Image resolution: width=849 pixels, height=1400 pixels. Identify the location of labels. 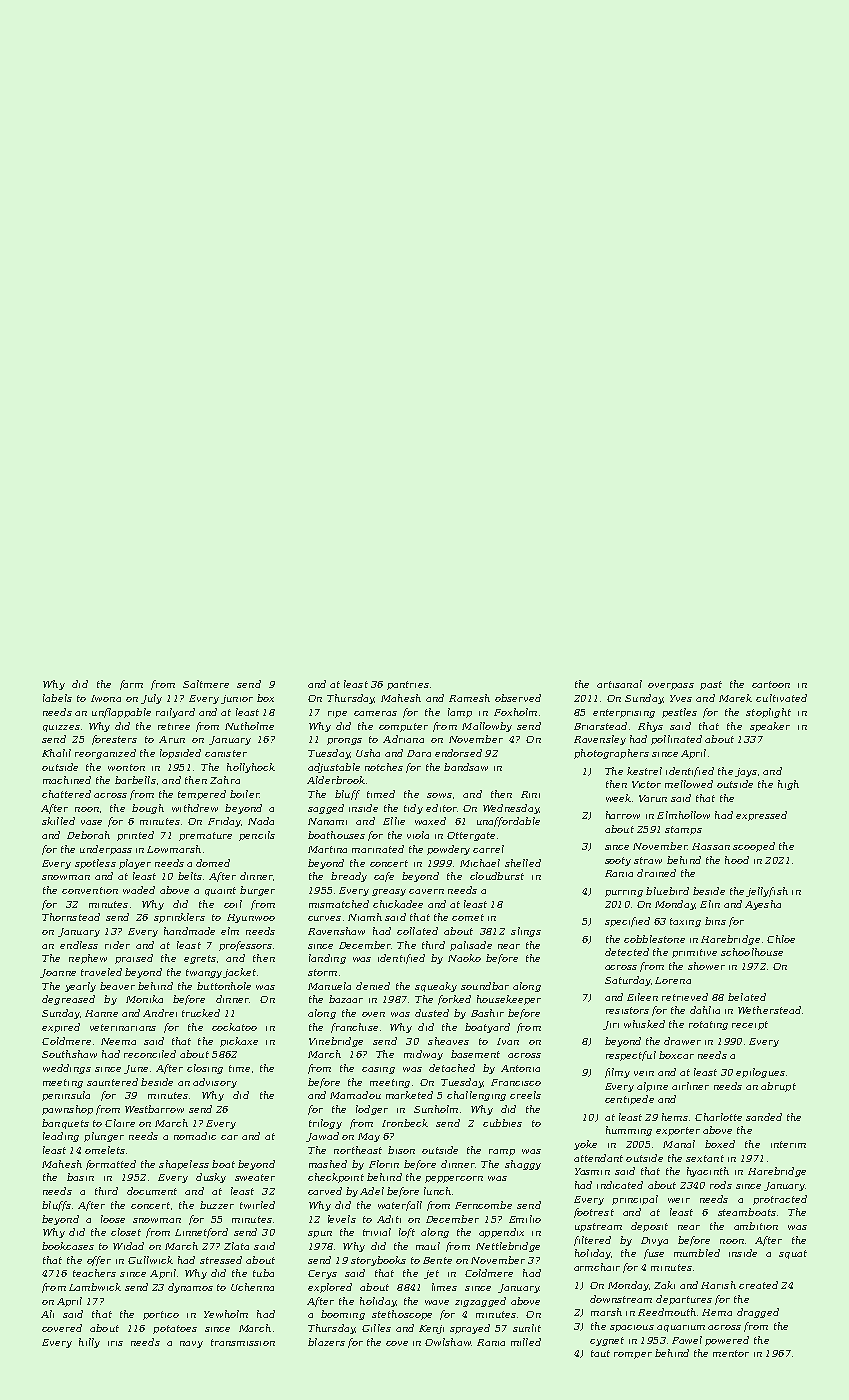
(57, 698).
